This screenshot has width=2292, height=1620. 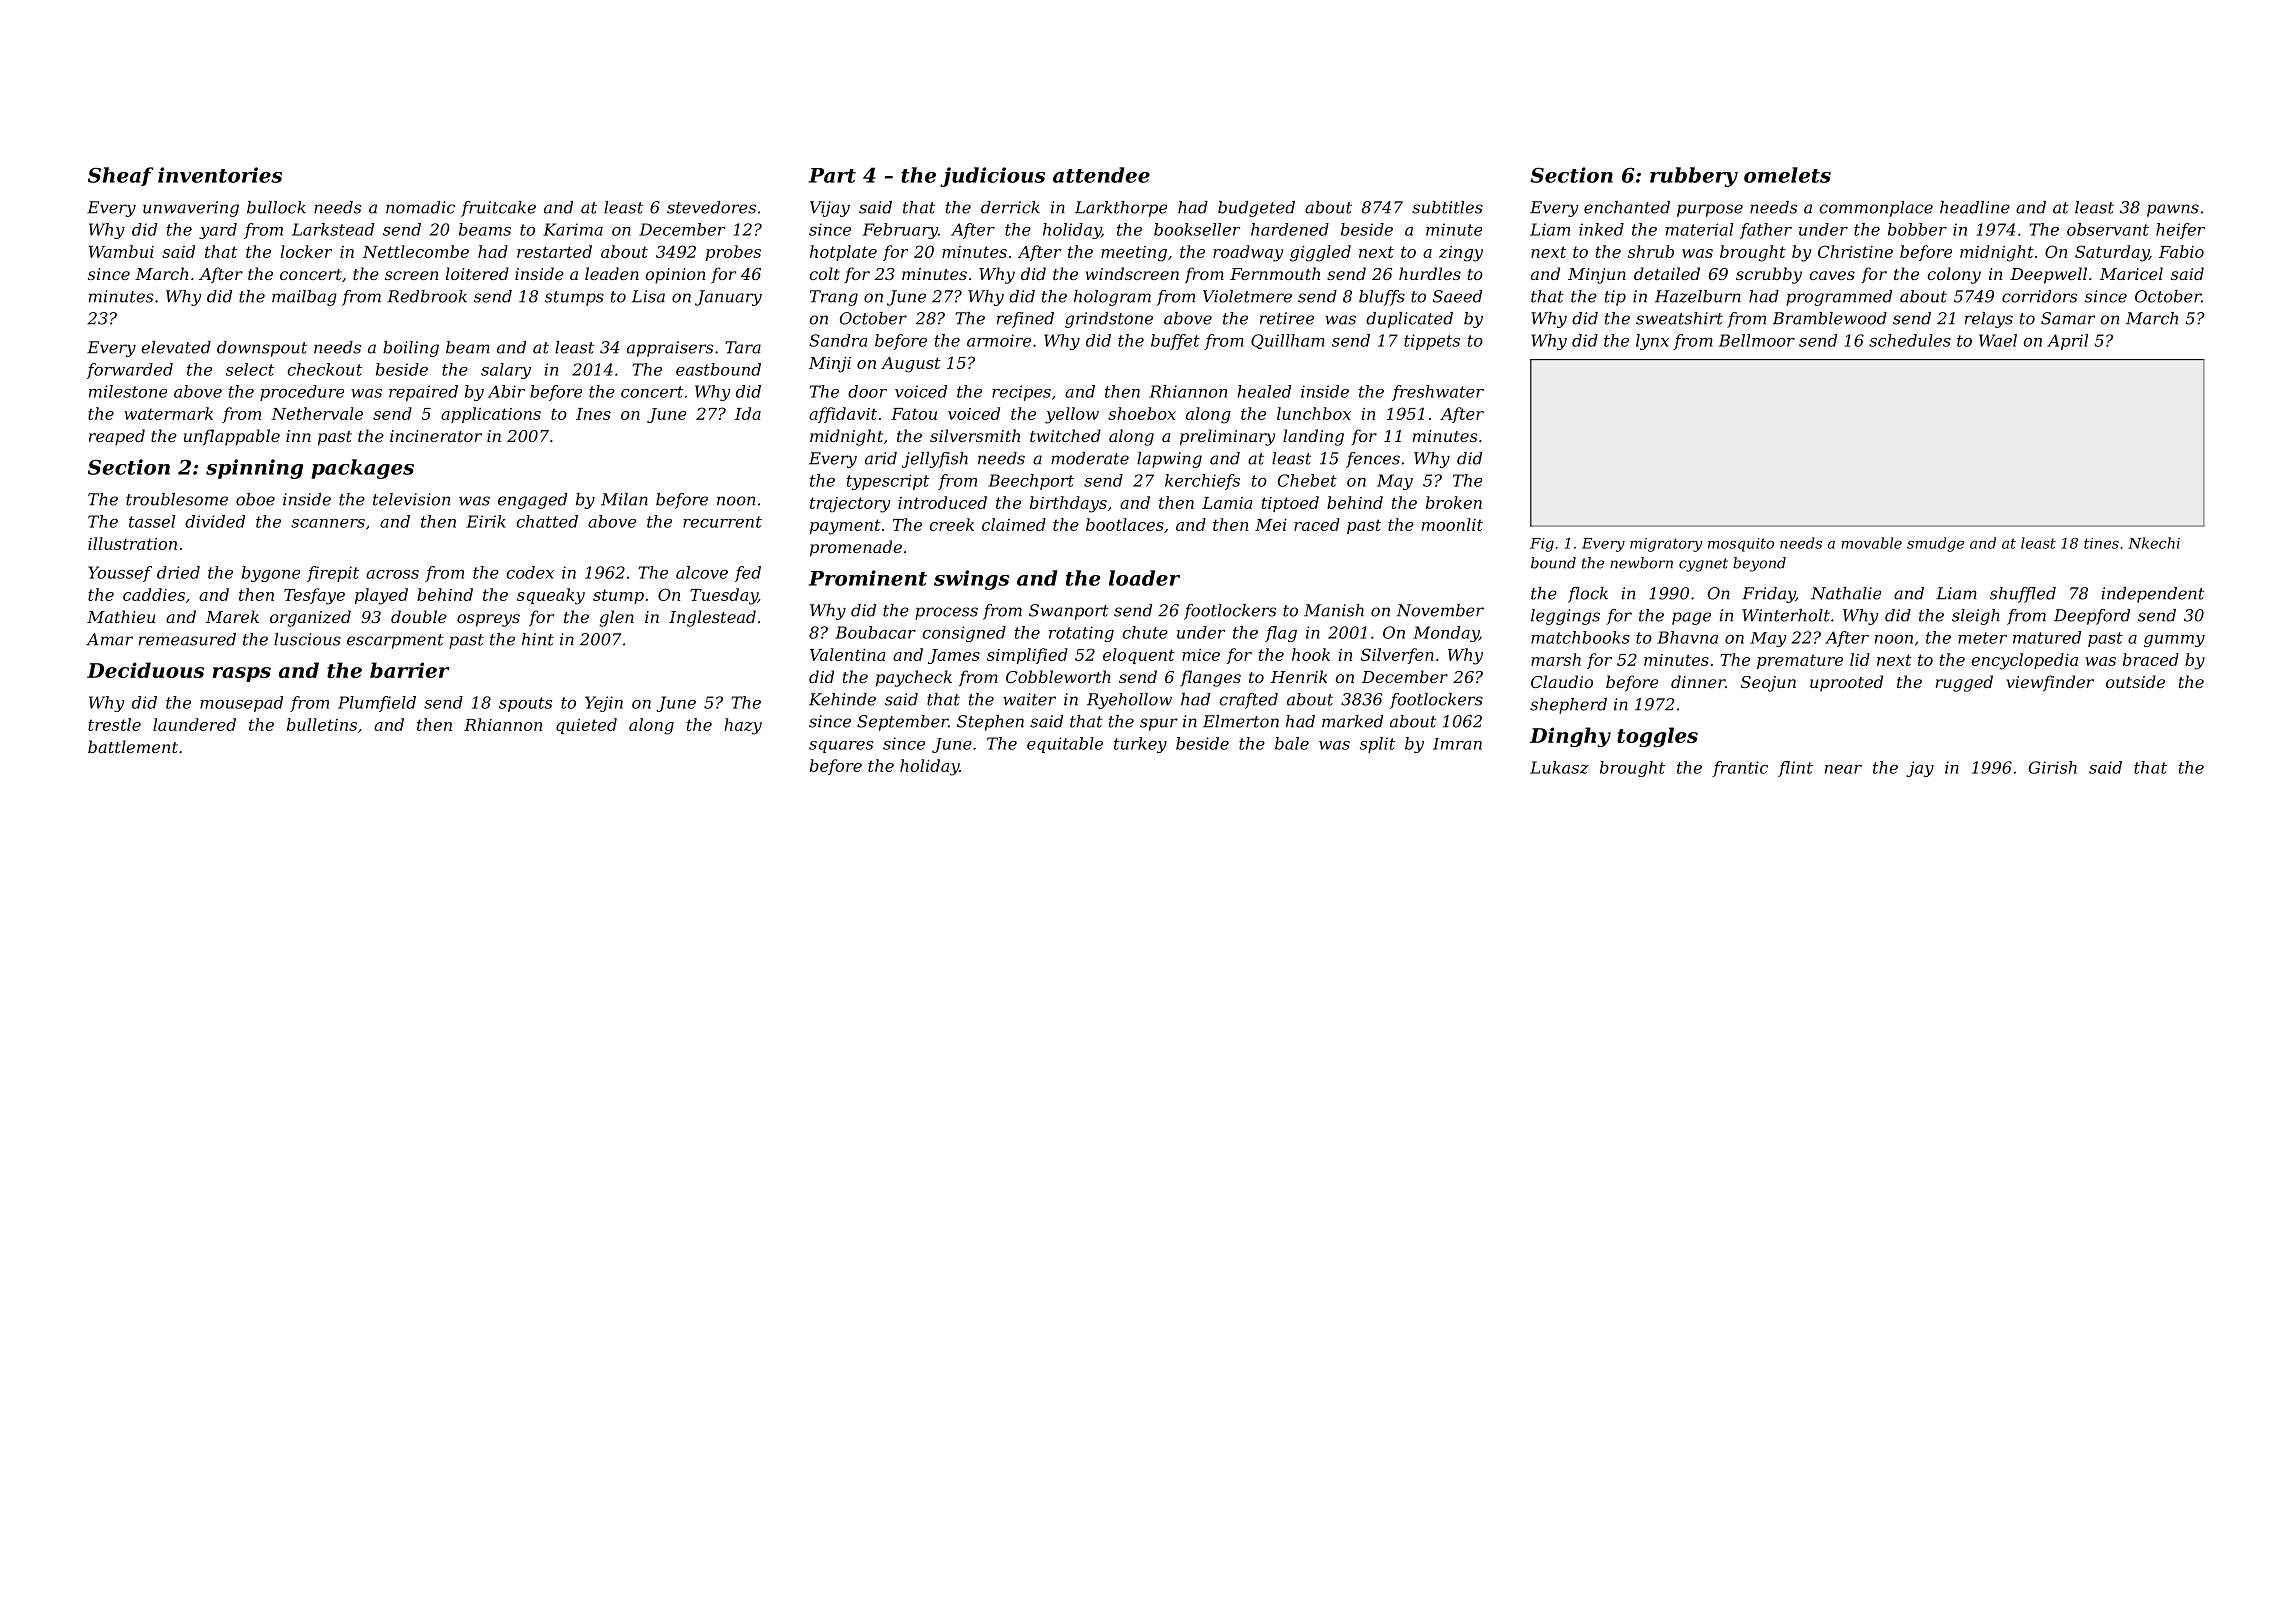 I want to click on omelets, so click(x=1787, y=175).
